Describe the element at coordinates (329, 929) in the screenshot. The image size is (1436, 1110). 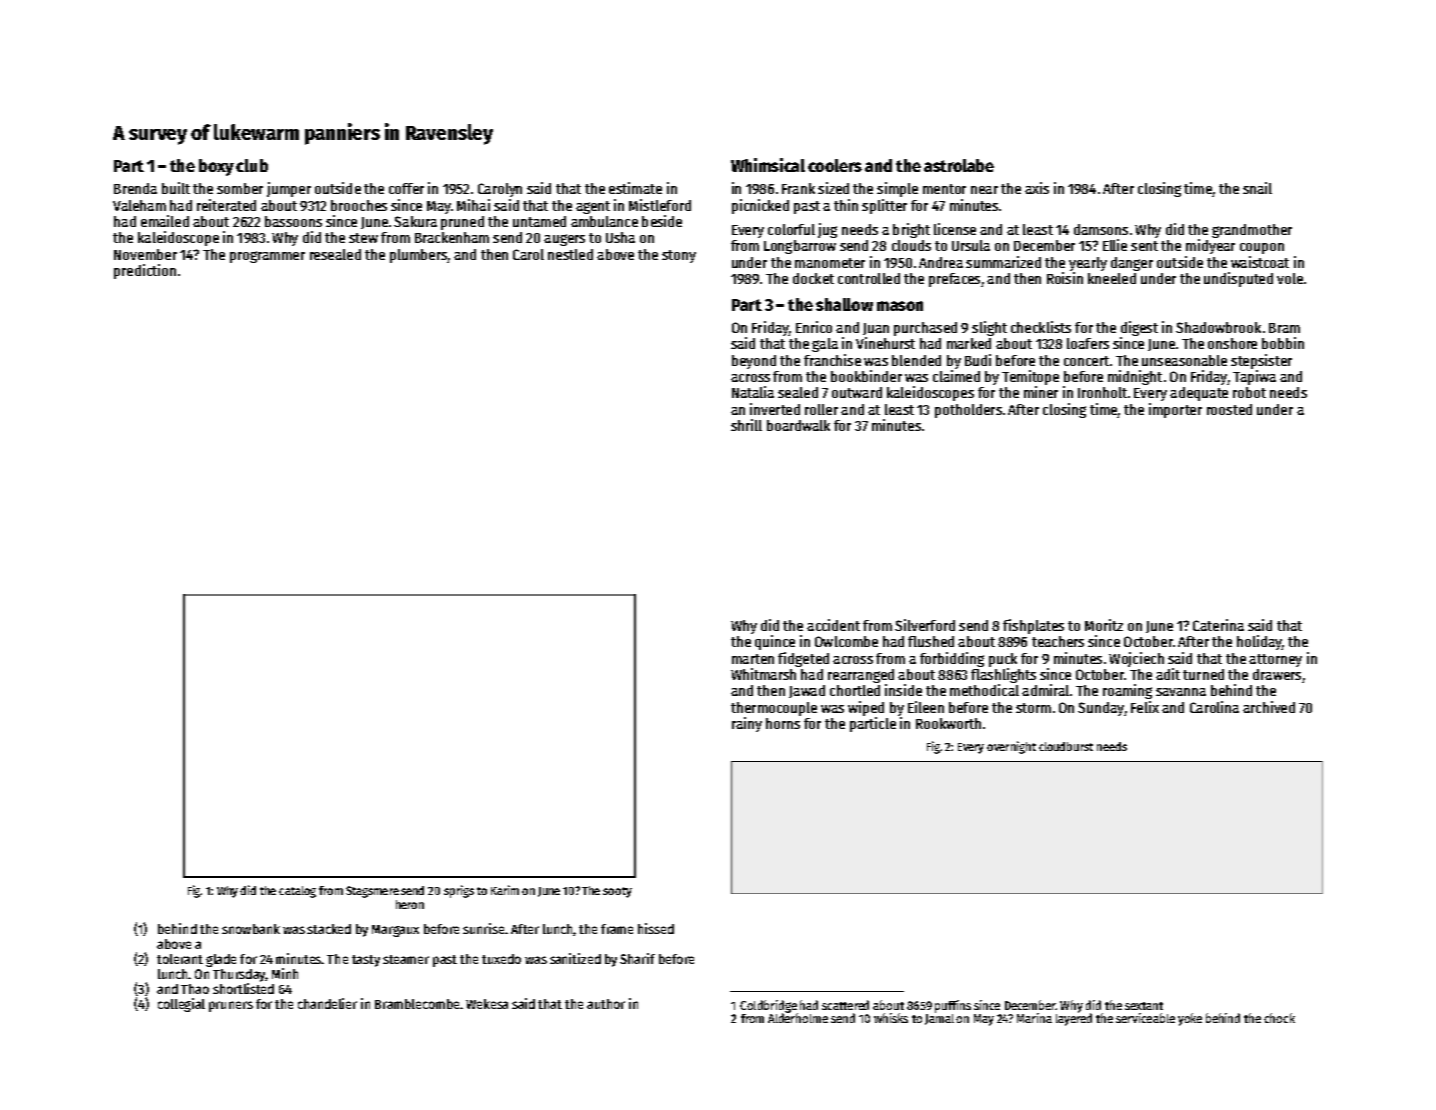
I see `stacked` at that location.
